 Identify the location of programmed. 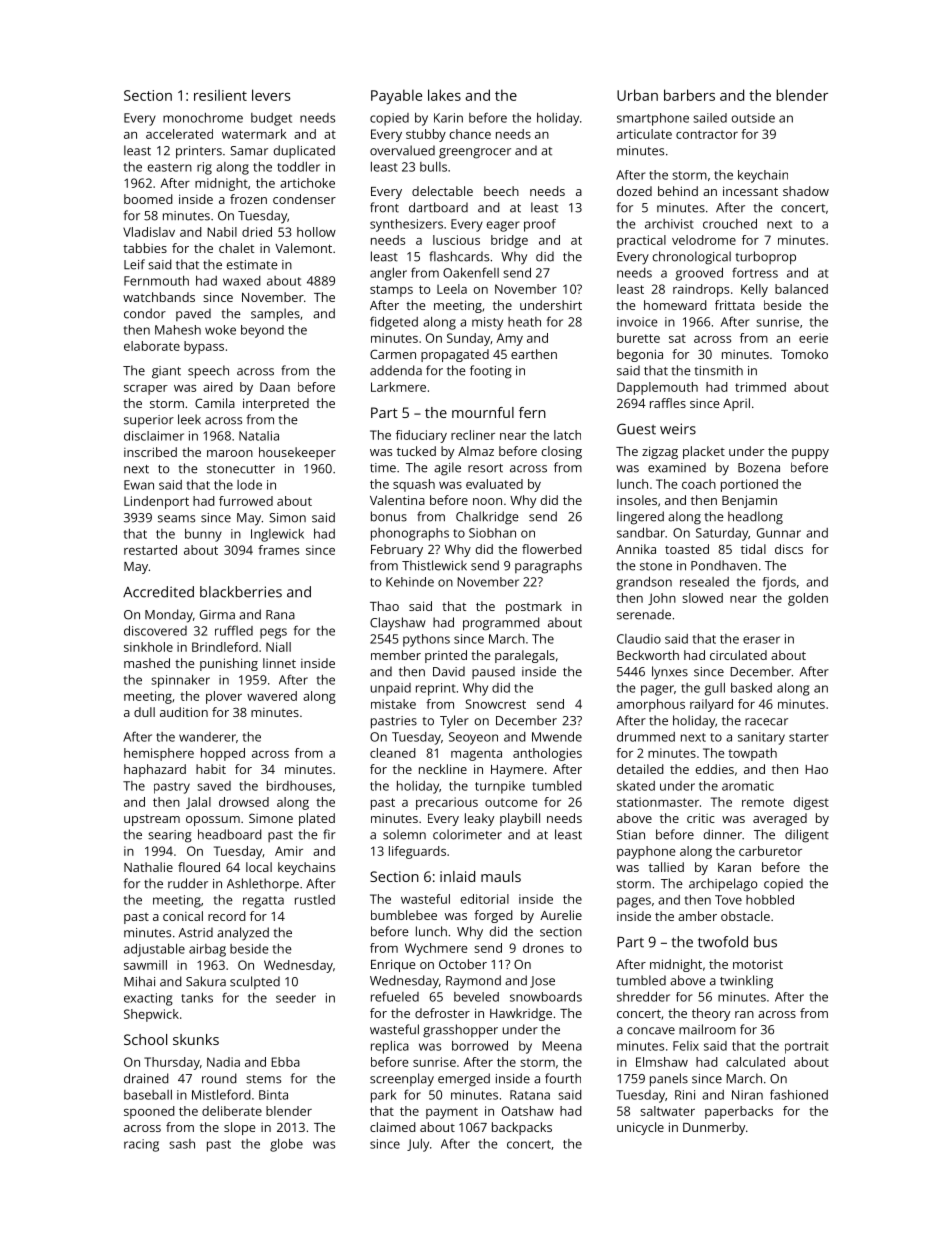
(501, 624).
